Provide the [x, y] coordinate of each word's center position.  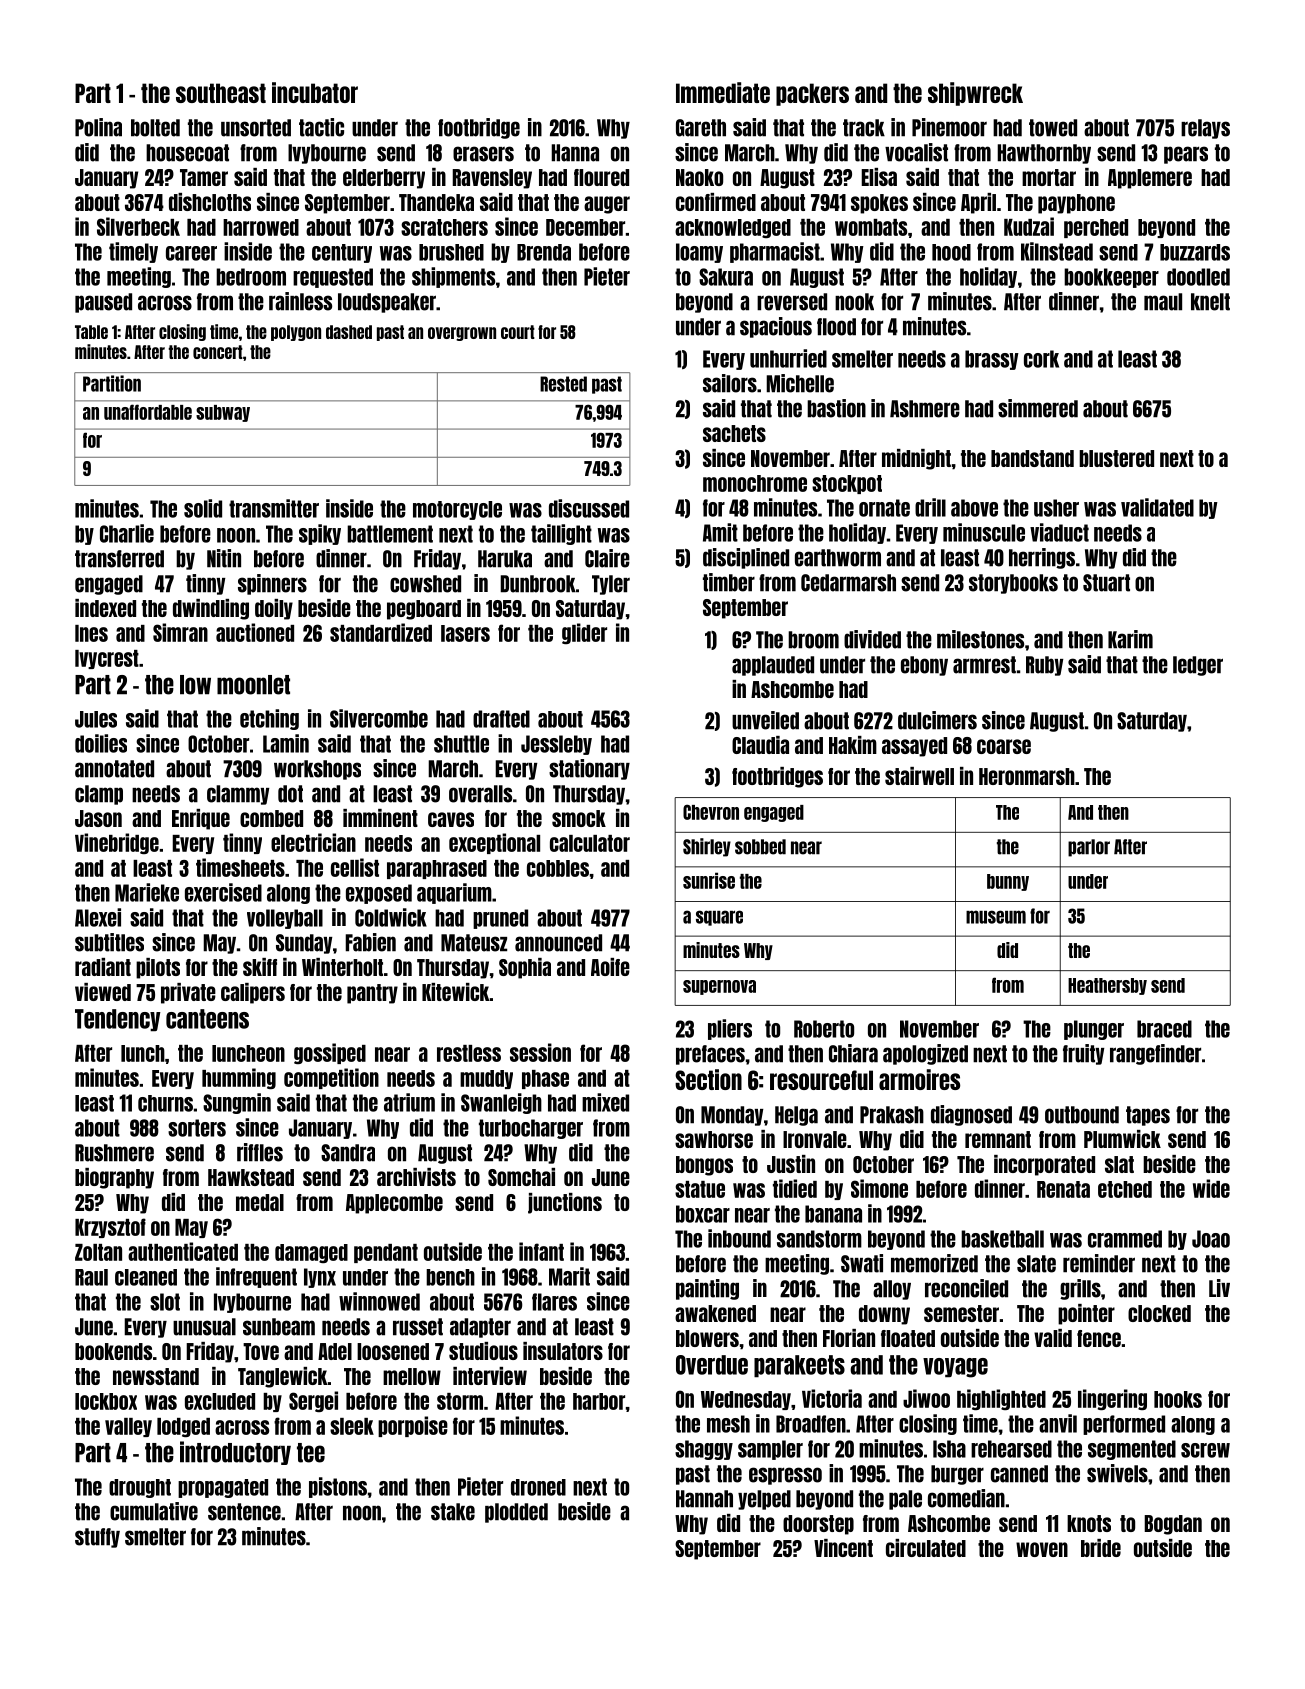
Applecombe [394, 1204]
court [518, 332]
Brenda [544, 252]
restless [469, 1053]
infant [541, 1251]
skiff [260, 967]
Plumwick [1122, 1139]
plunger [1094, 1030]
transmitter [274, 508]
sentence [244, 1512]
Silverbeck [138, 226]
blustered [1116, 458]
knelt [1210, 302]
